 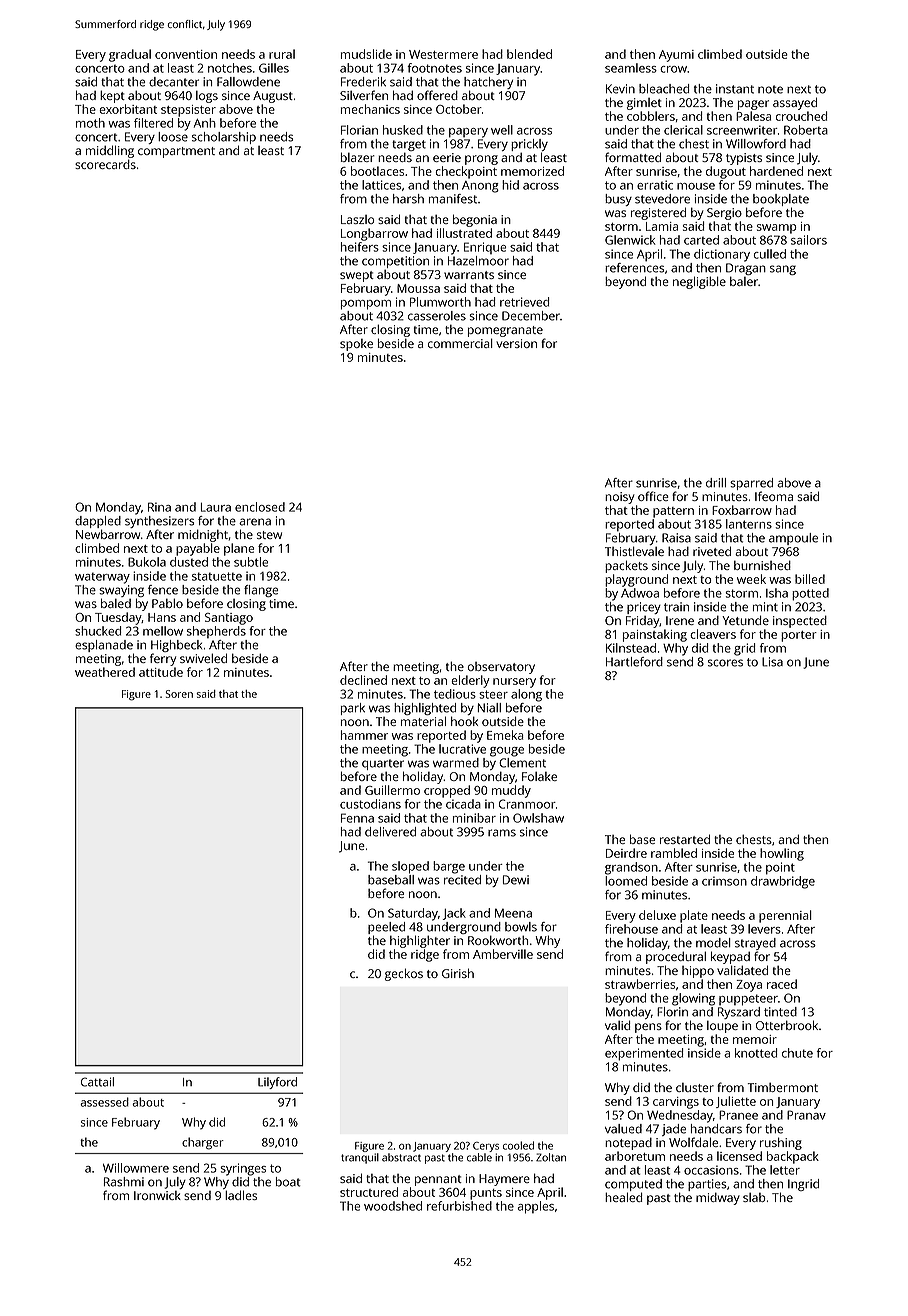 I want to click on version, so click(x=516, y=343).
